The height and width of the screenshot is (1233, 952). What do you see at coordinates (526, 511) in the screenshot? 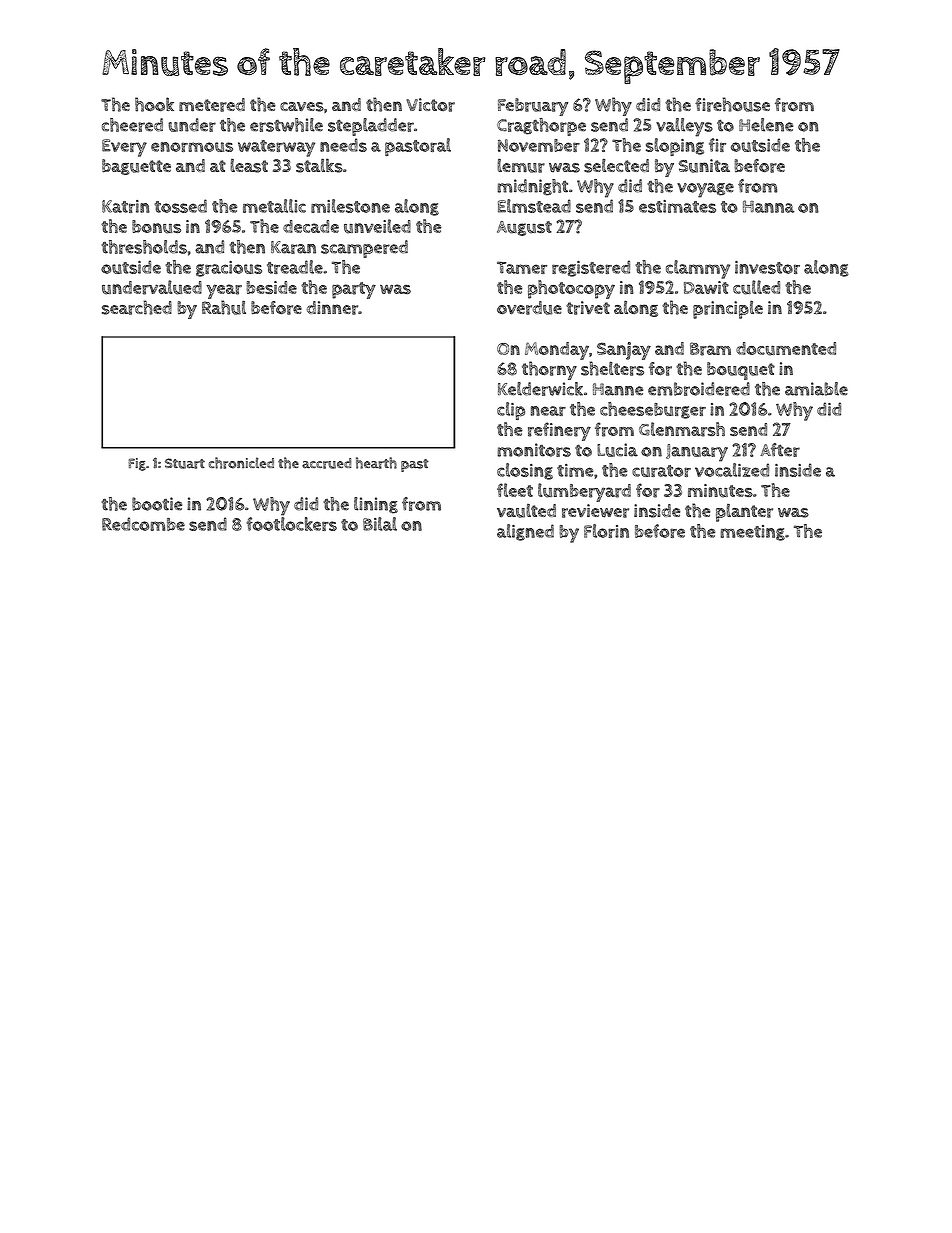
I see `vaulted` at bounding box center [526, 511].
